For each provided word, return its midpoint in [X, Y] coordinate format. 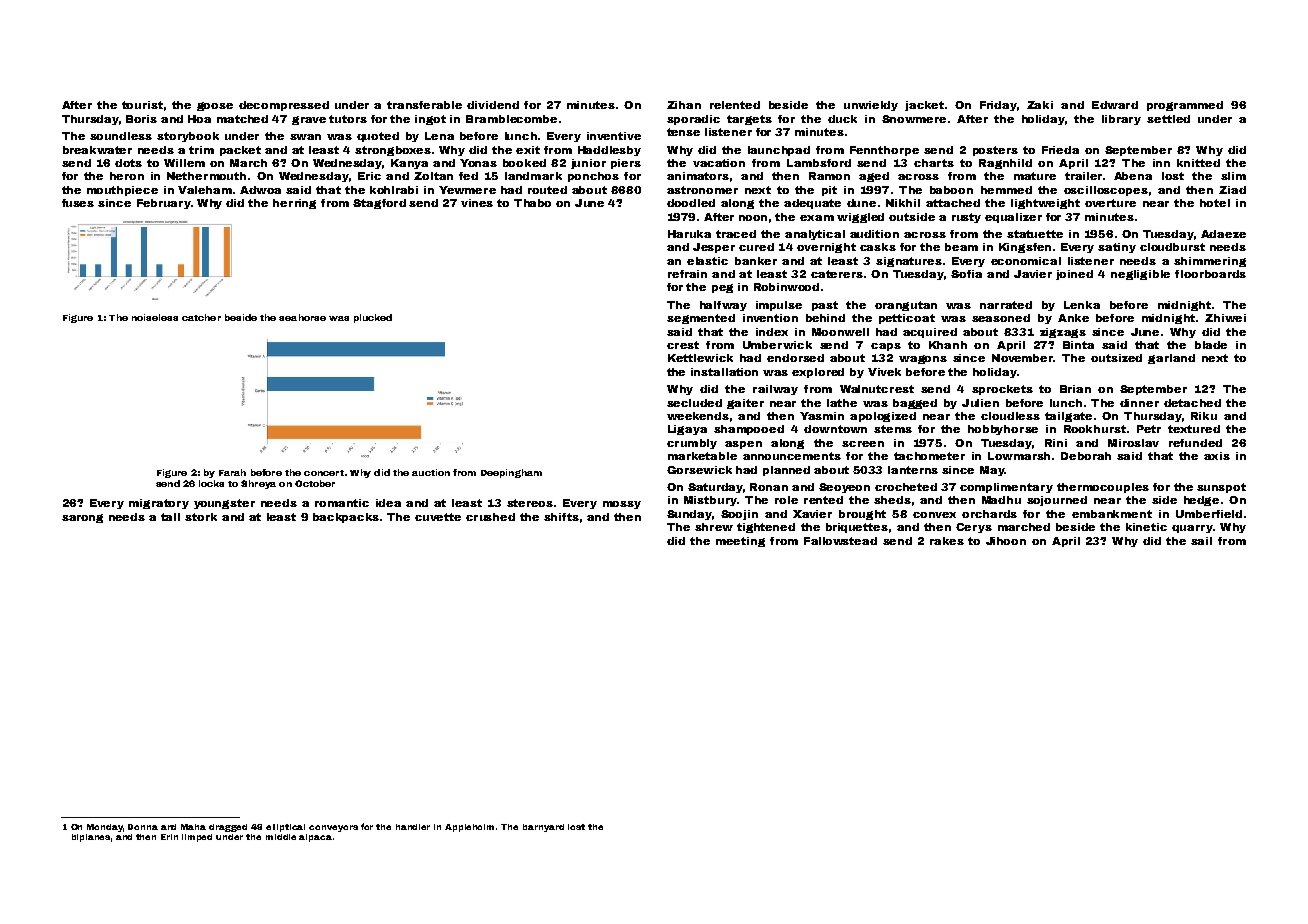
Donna [143, 827]
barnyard [543, 828]
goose [215, 106]
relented [735, 105]
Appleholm [469, 828]
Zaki [1040, 105]
